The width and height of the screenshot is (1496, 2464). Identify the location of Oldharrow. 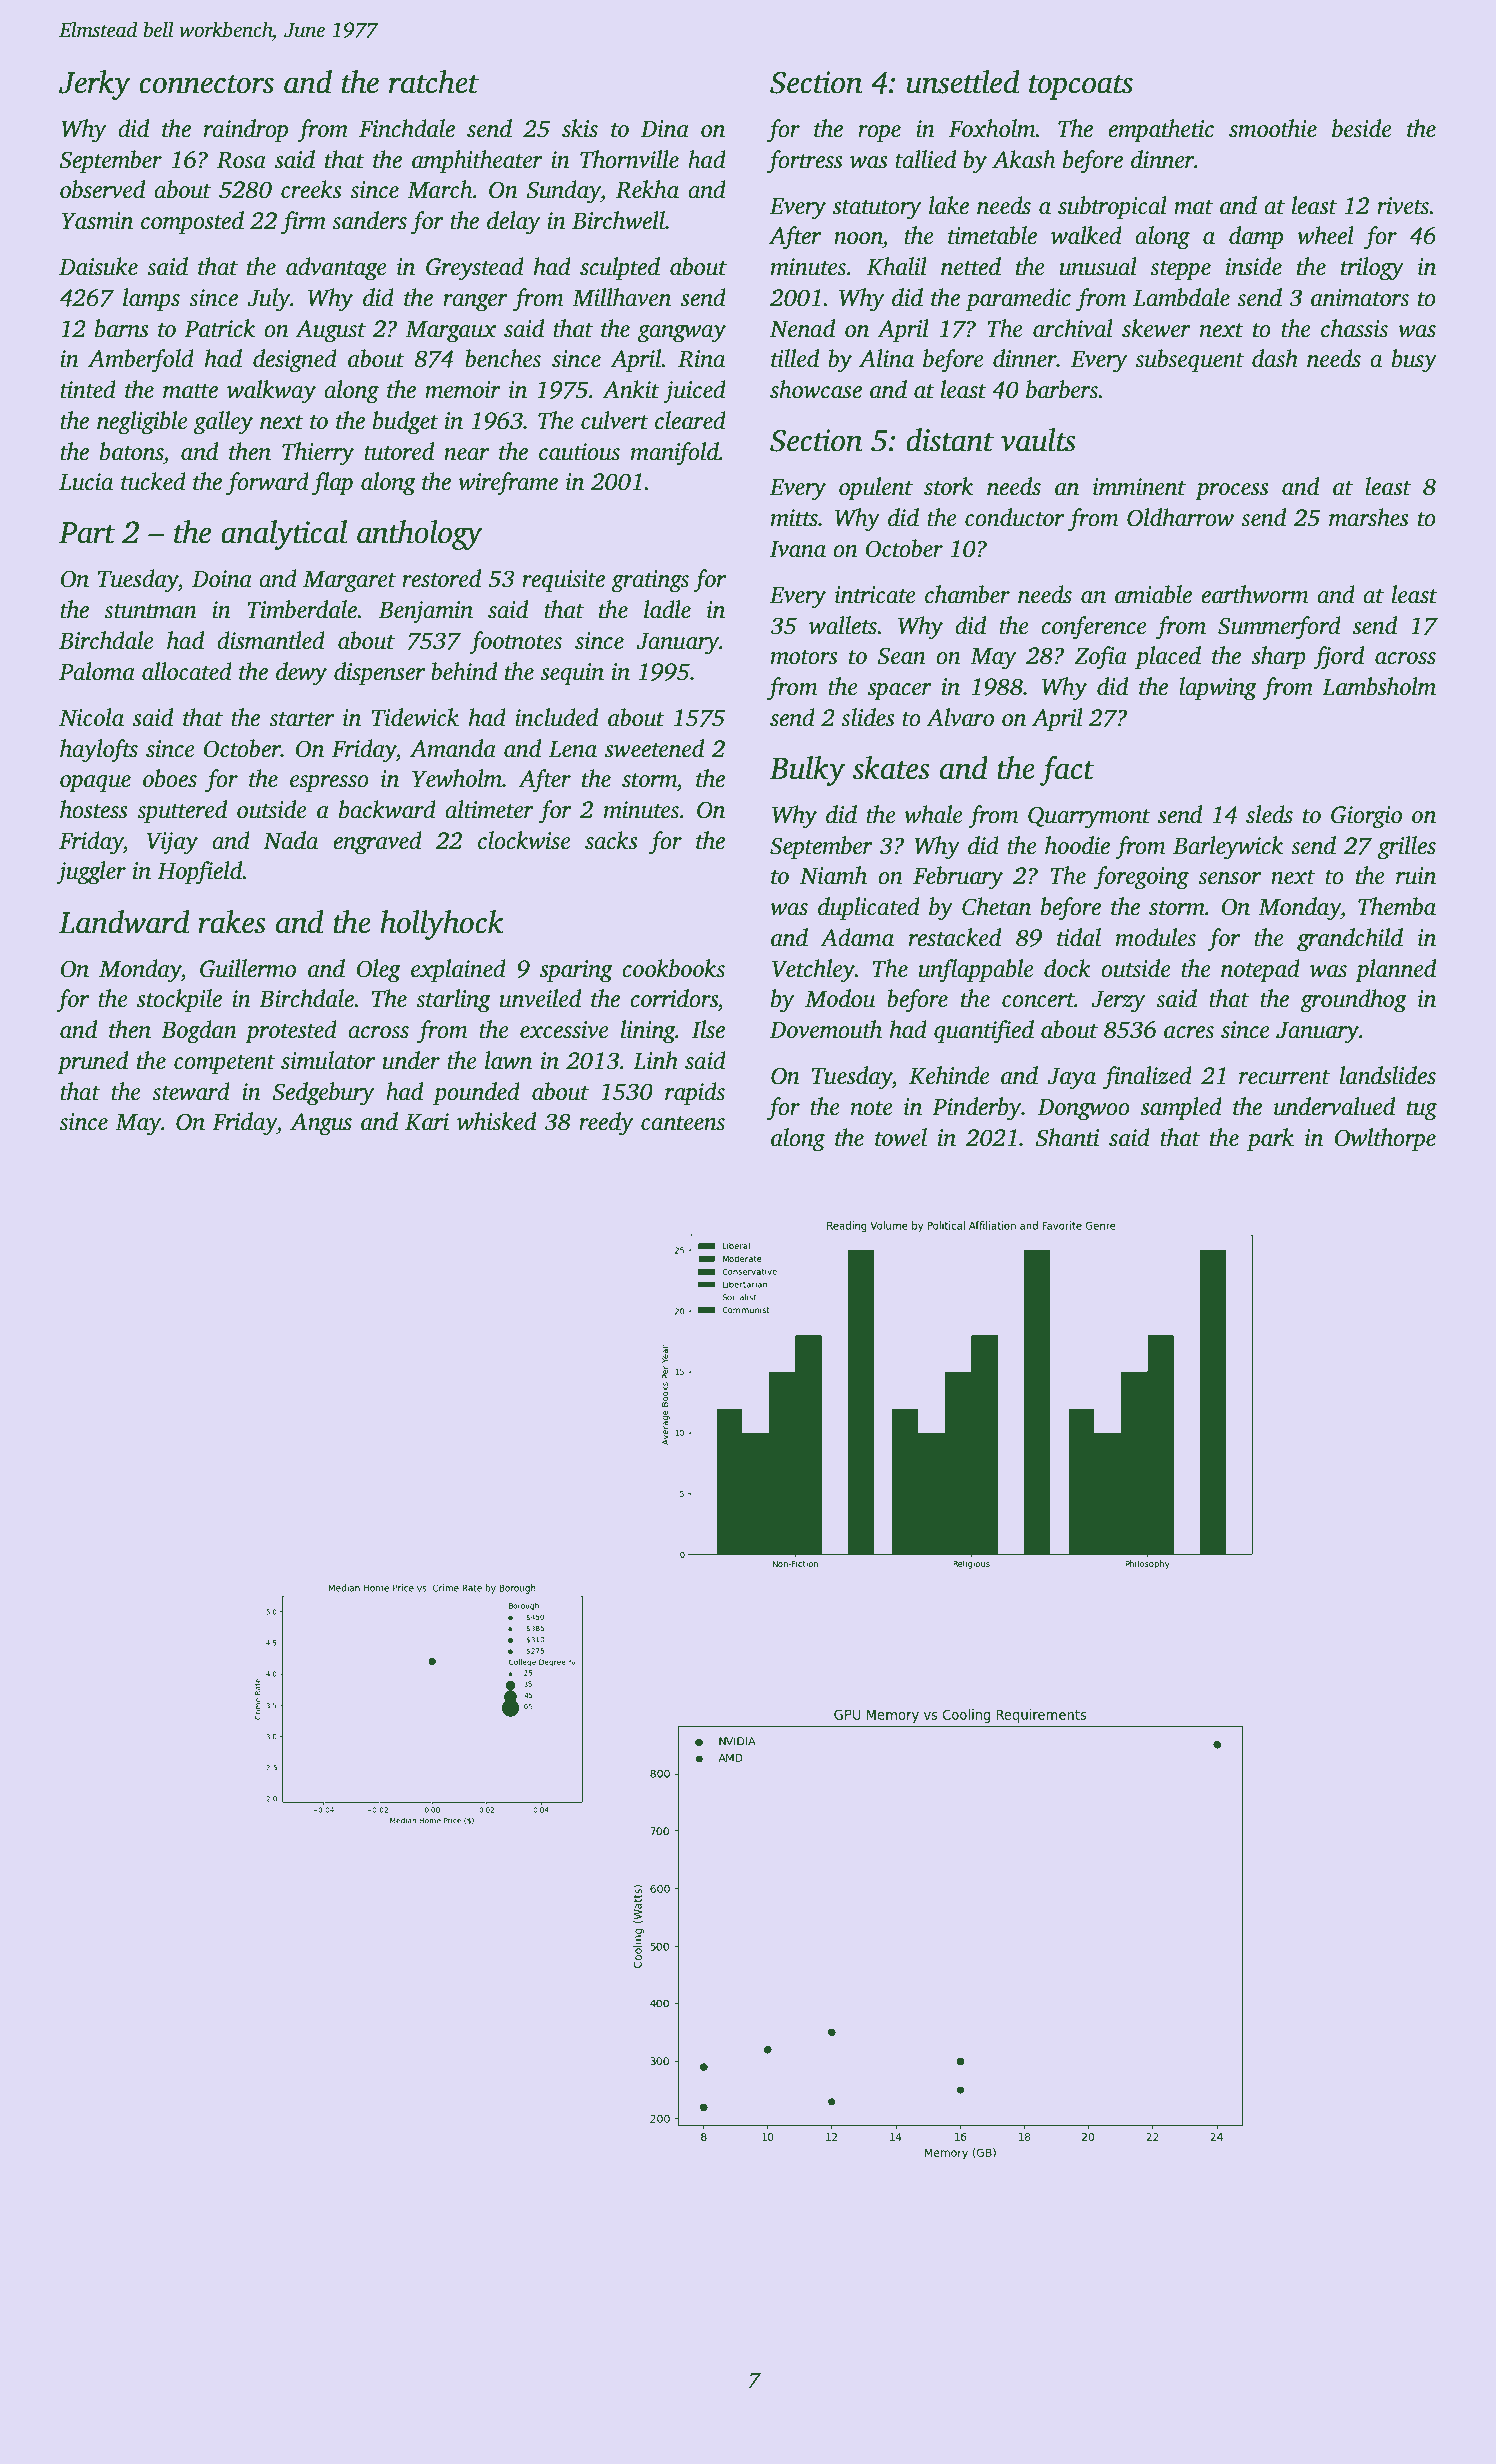
(1180, 517).
